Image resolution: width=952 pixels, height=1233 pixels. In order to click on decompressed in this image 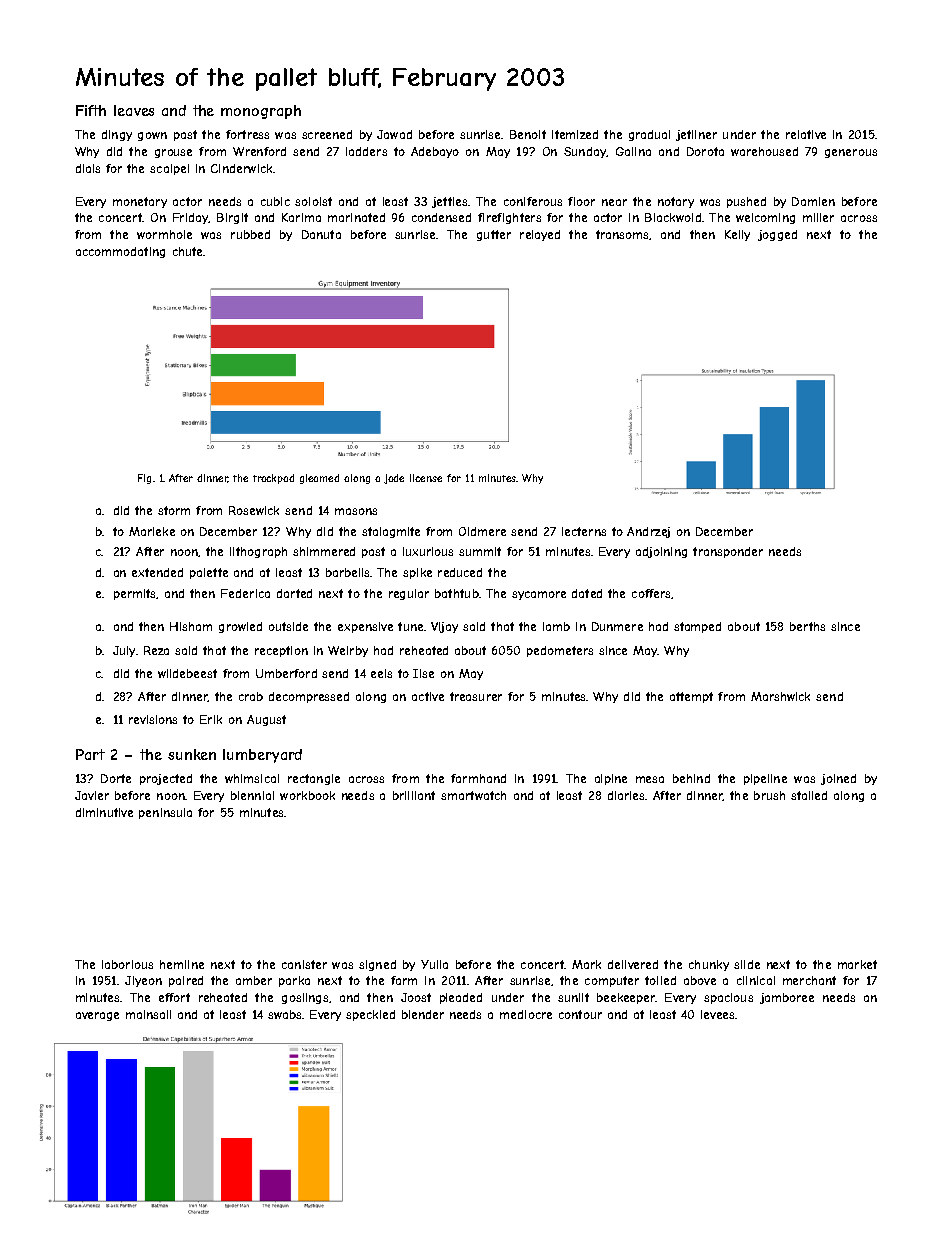, I will do `click(309, 697)`.
